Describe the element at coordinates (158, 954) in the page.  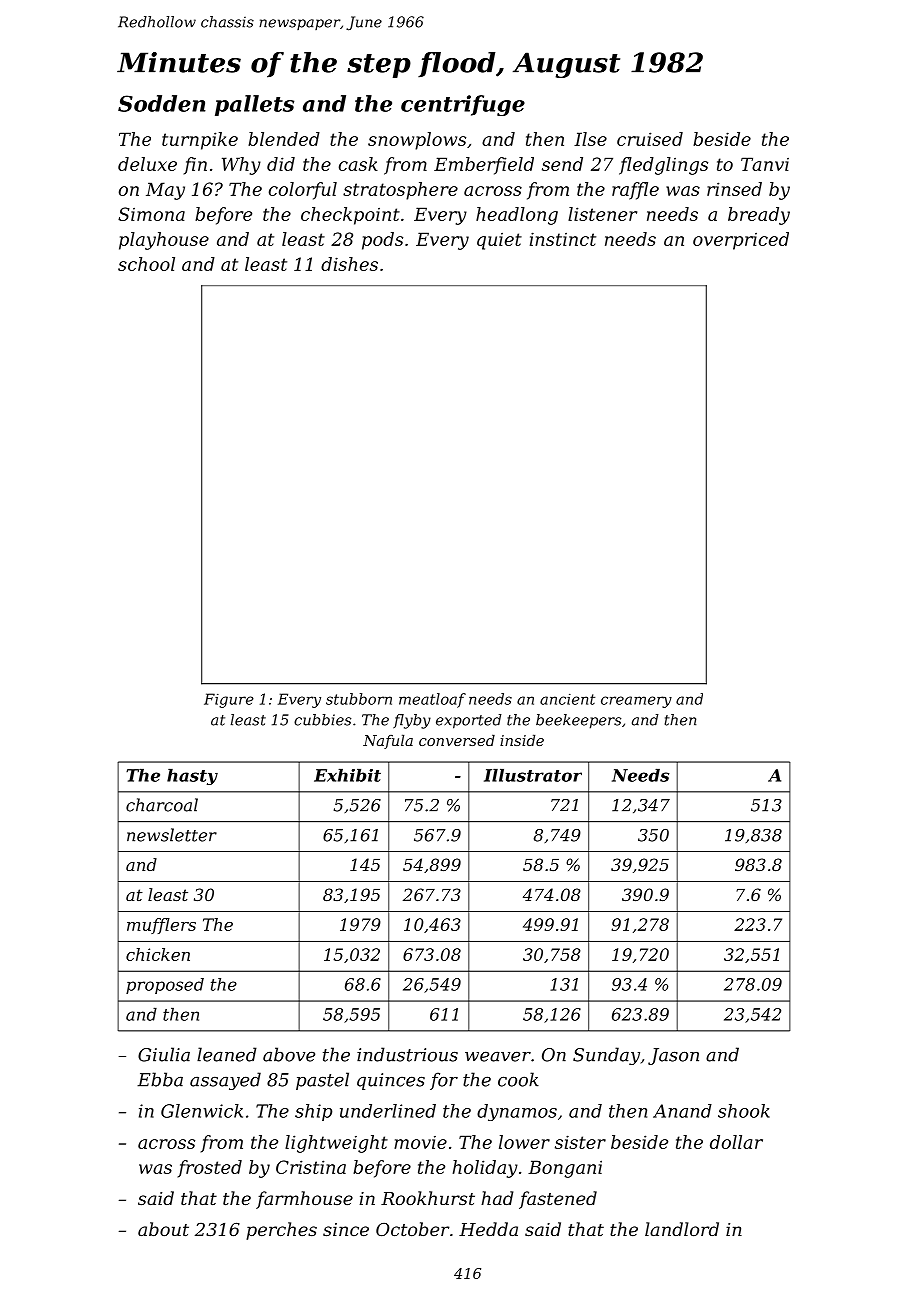
I see `chicken` at that location.
